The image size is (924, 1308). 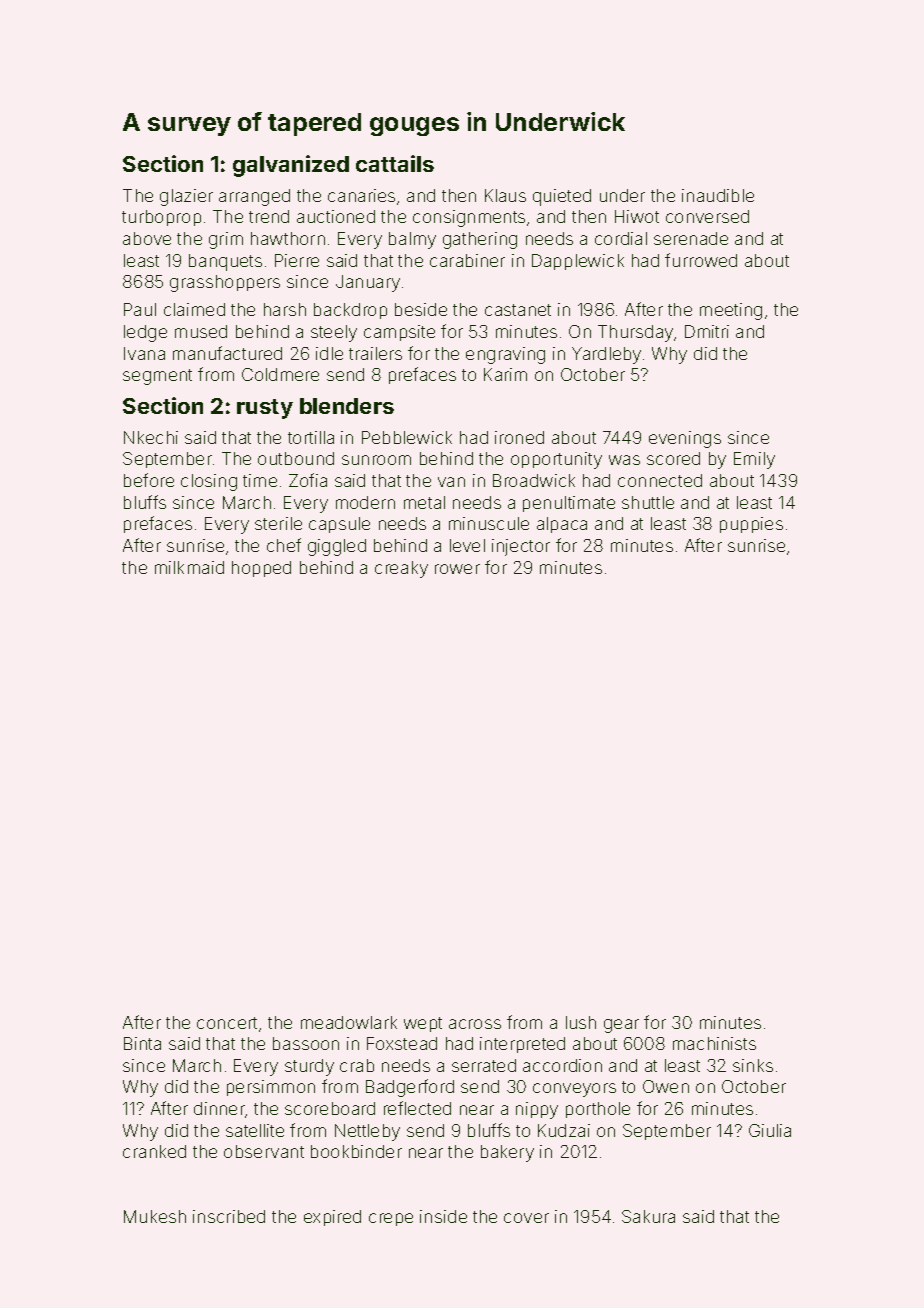 I want to click on rower, so click(x=457, y=569).
